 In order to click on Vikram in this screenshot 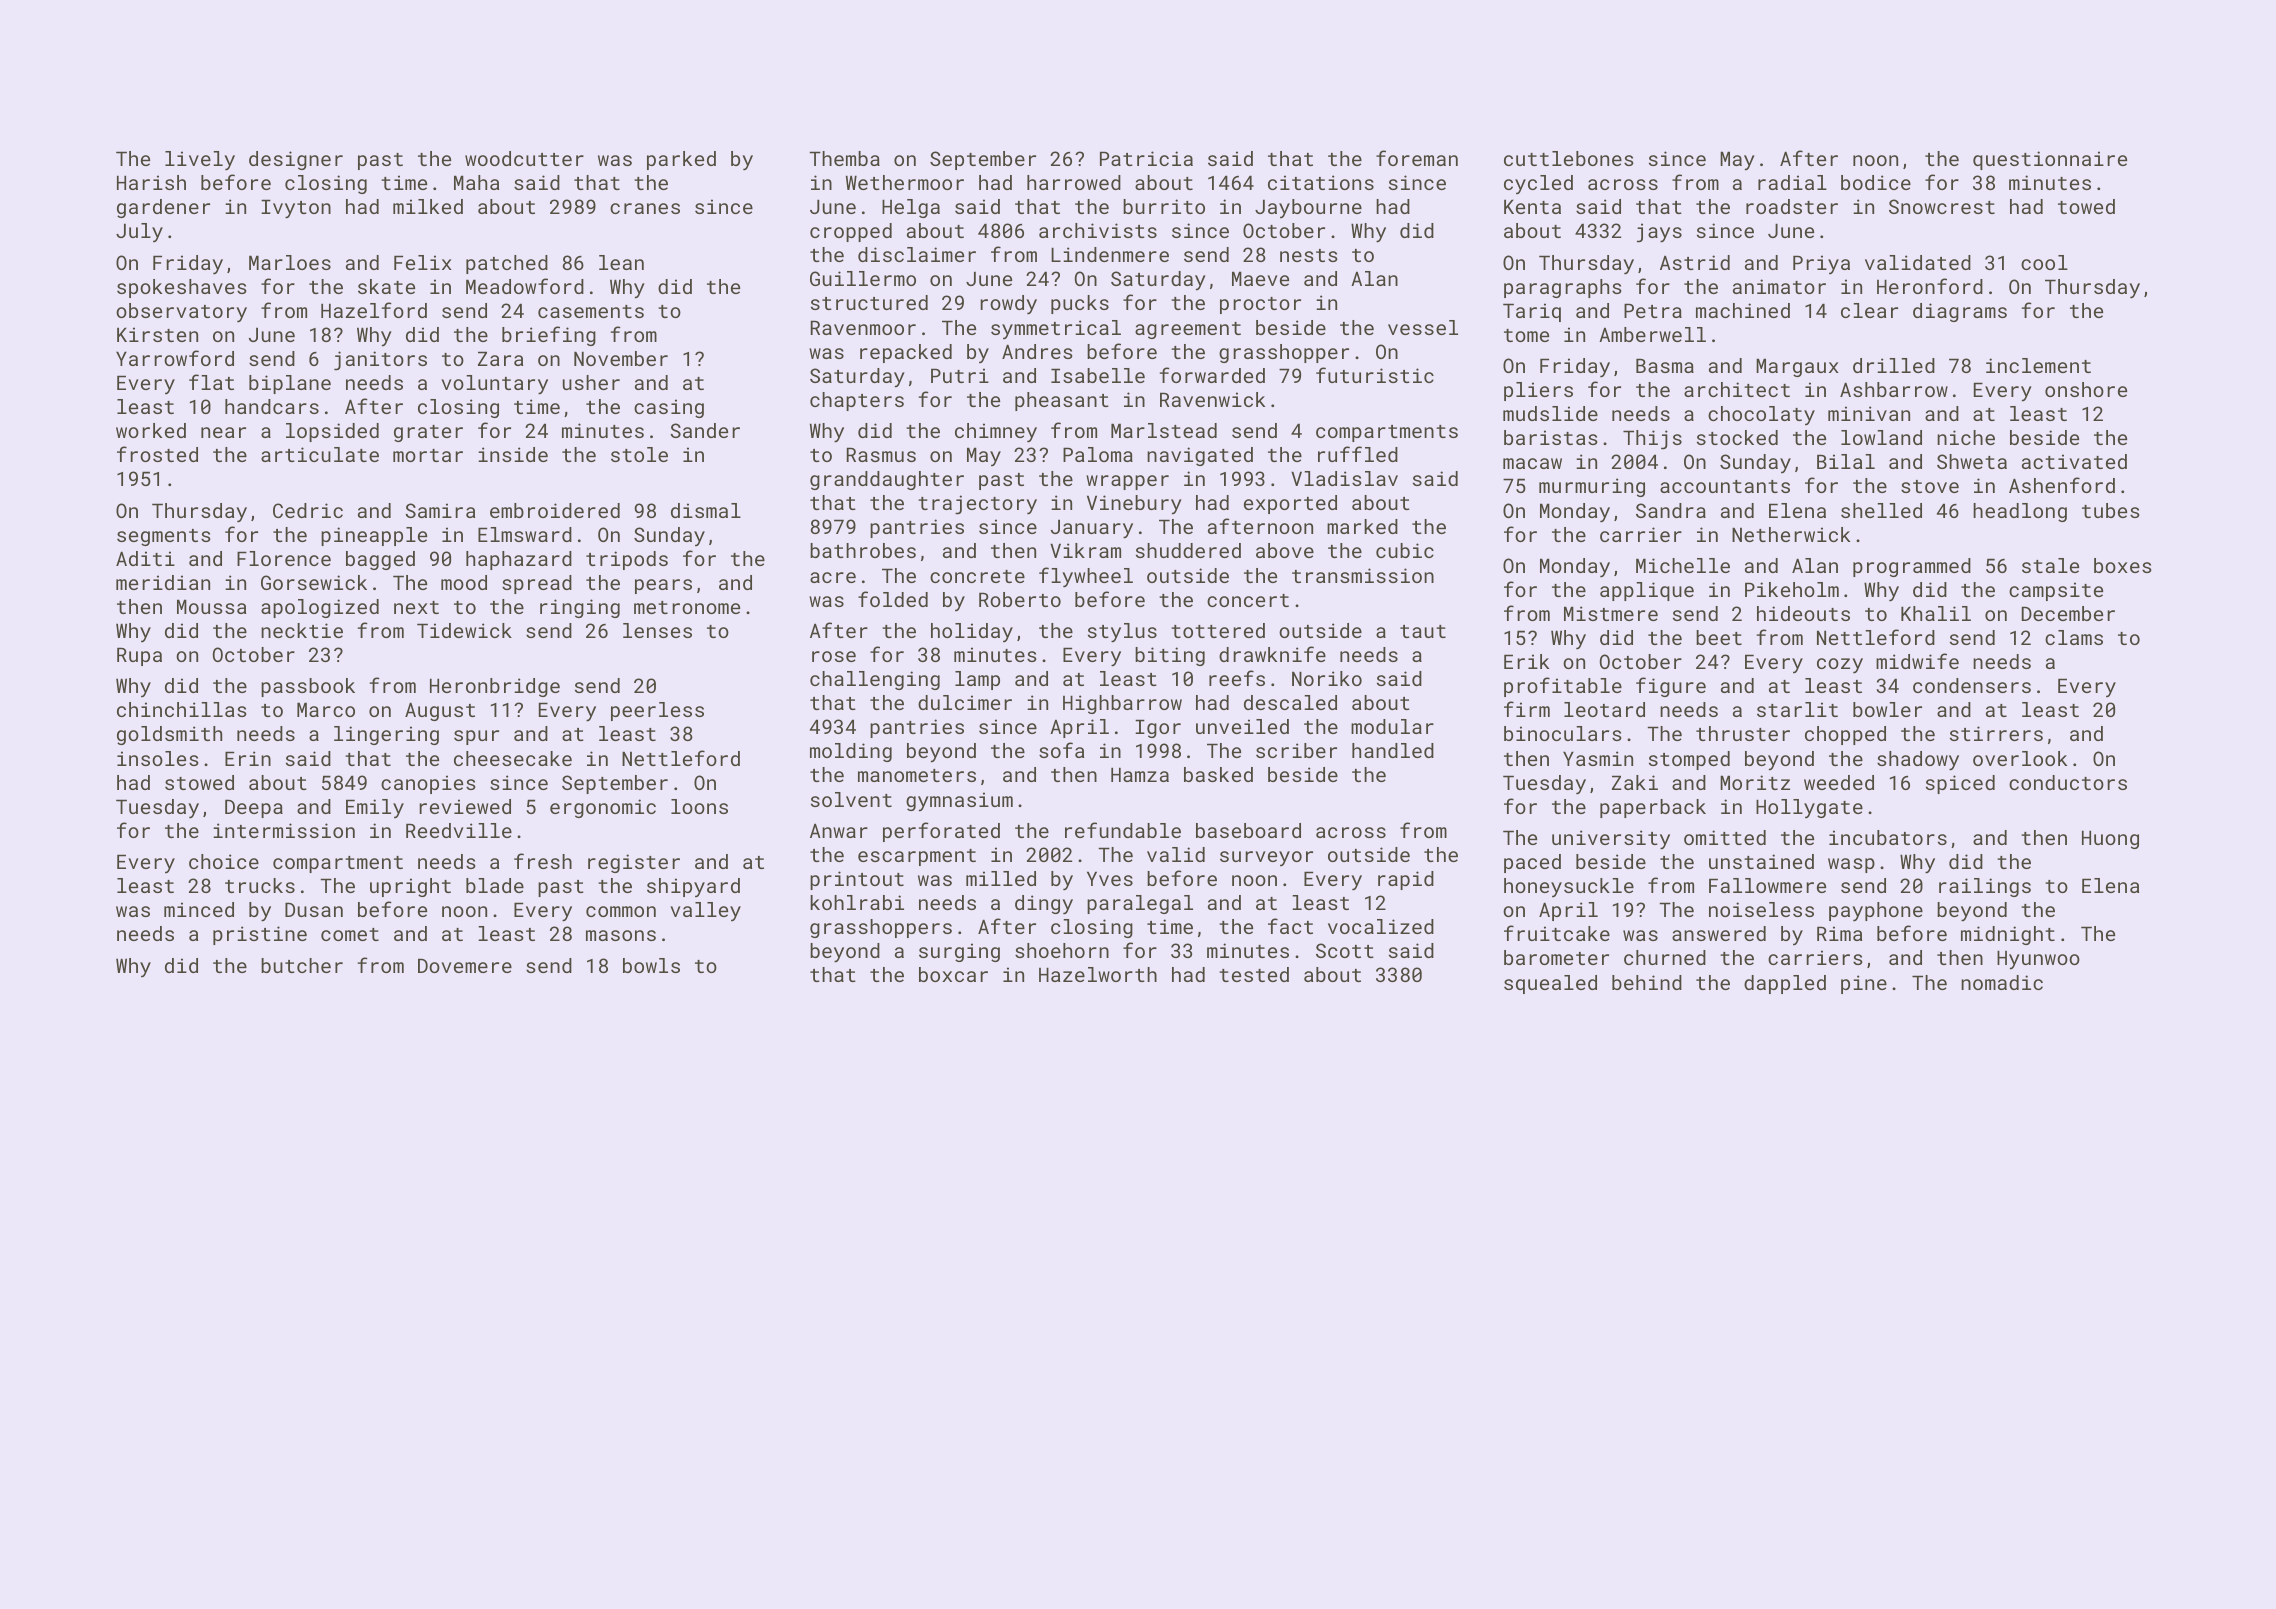, I will do `click(1085, 550)`.
